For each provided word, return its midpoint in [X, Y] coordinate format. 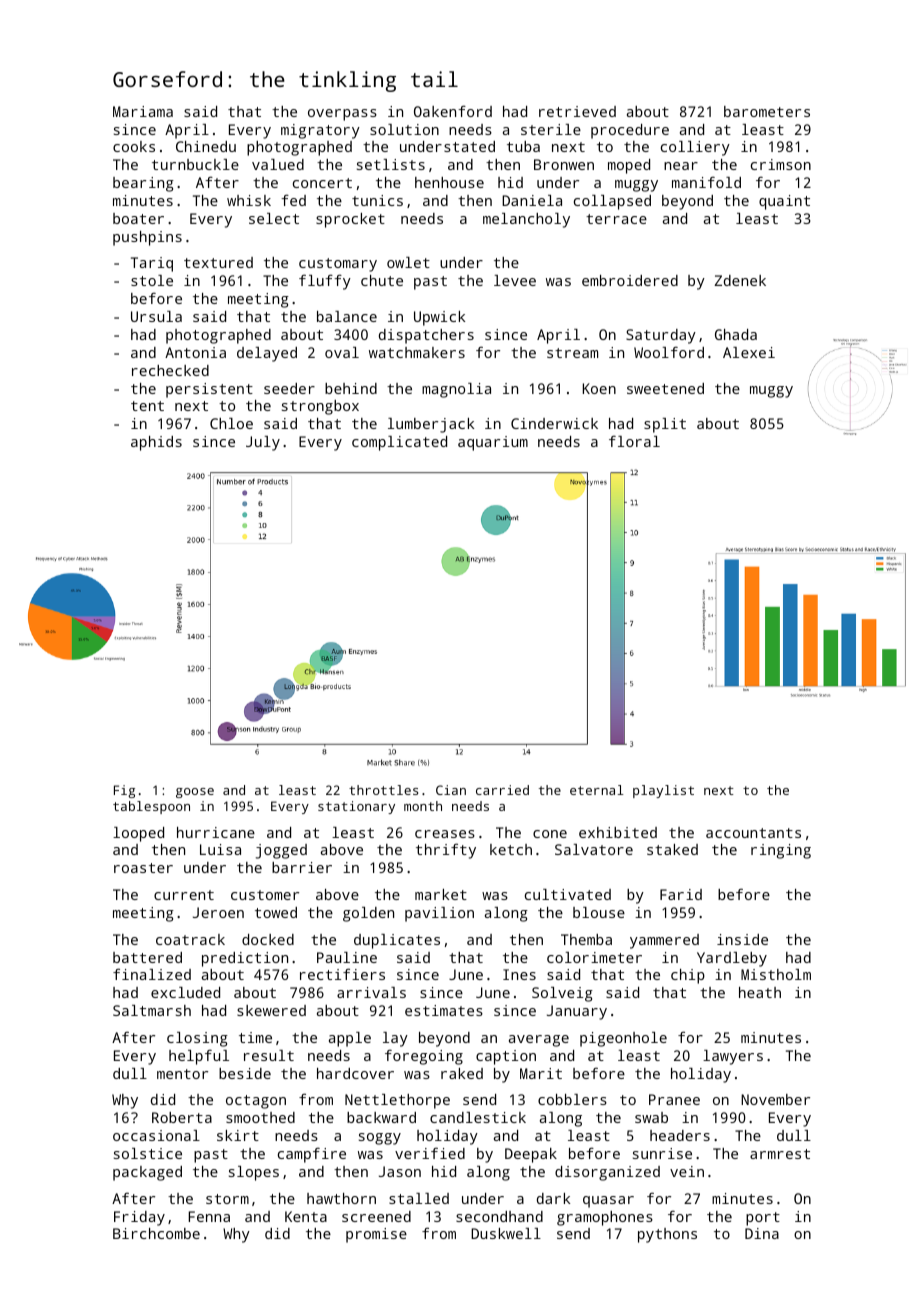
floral [634, 441]
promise [376, 1235]
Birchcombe [156, 1233]
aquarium [493, 443]
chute [382, 280]
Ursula [156, 316]
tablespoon [151, 807]
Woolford [669, 352]
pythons [667, 1235]
